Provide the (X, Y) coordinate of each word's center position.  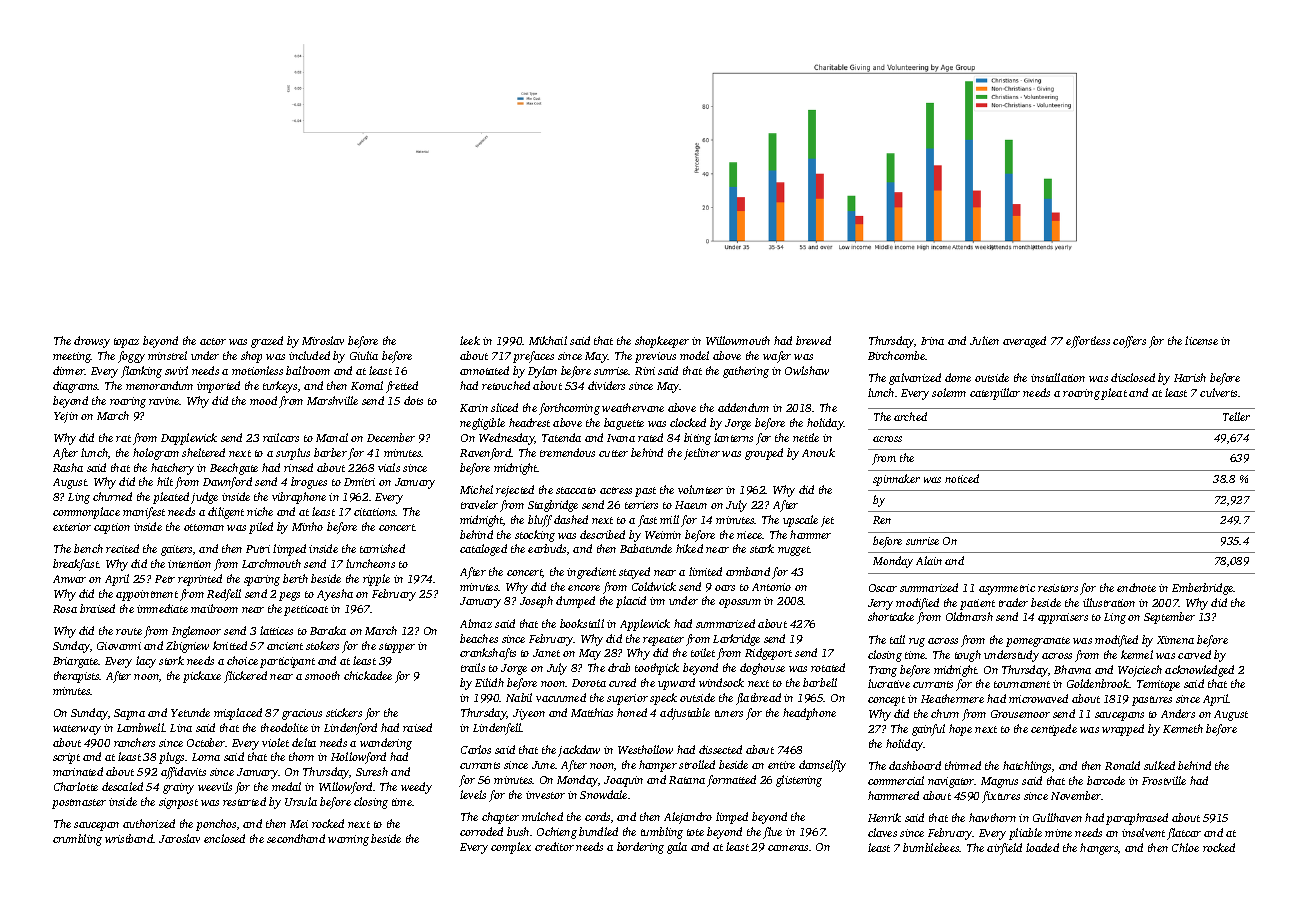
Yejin (66, 417)
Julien (984, 340)
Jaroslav (179, 838)
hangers (1099, 849)
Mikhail (548, 340)
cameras (788, 848)
